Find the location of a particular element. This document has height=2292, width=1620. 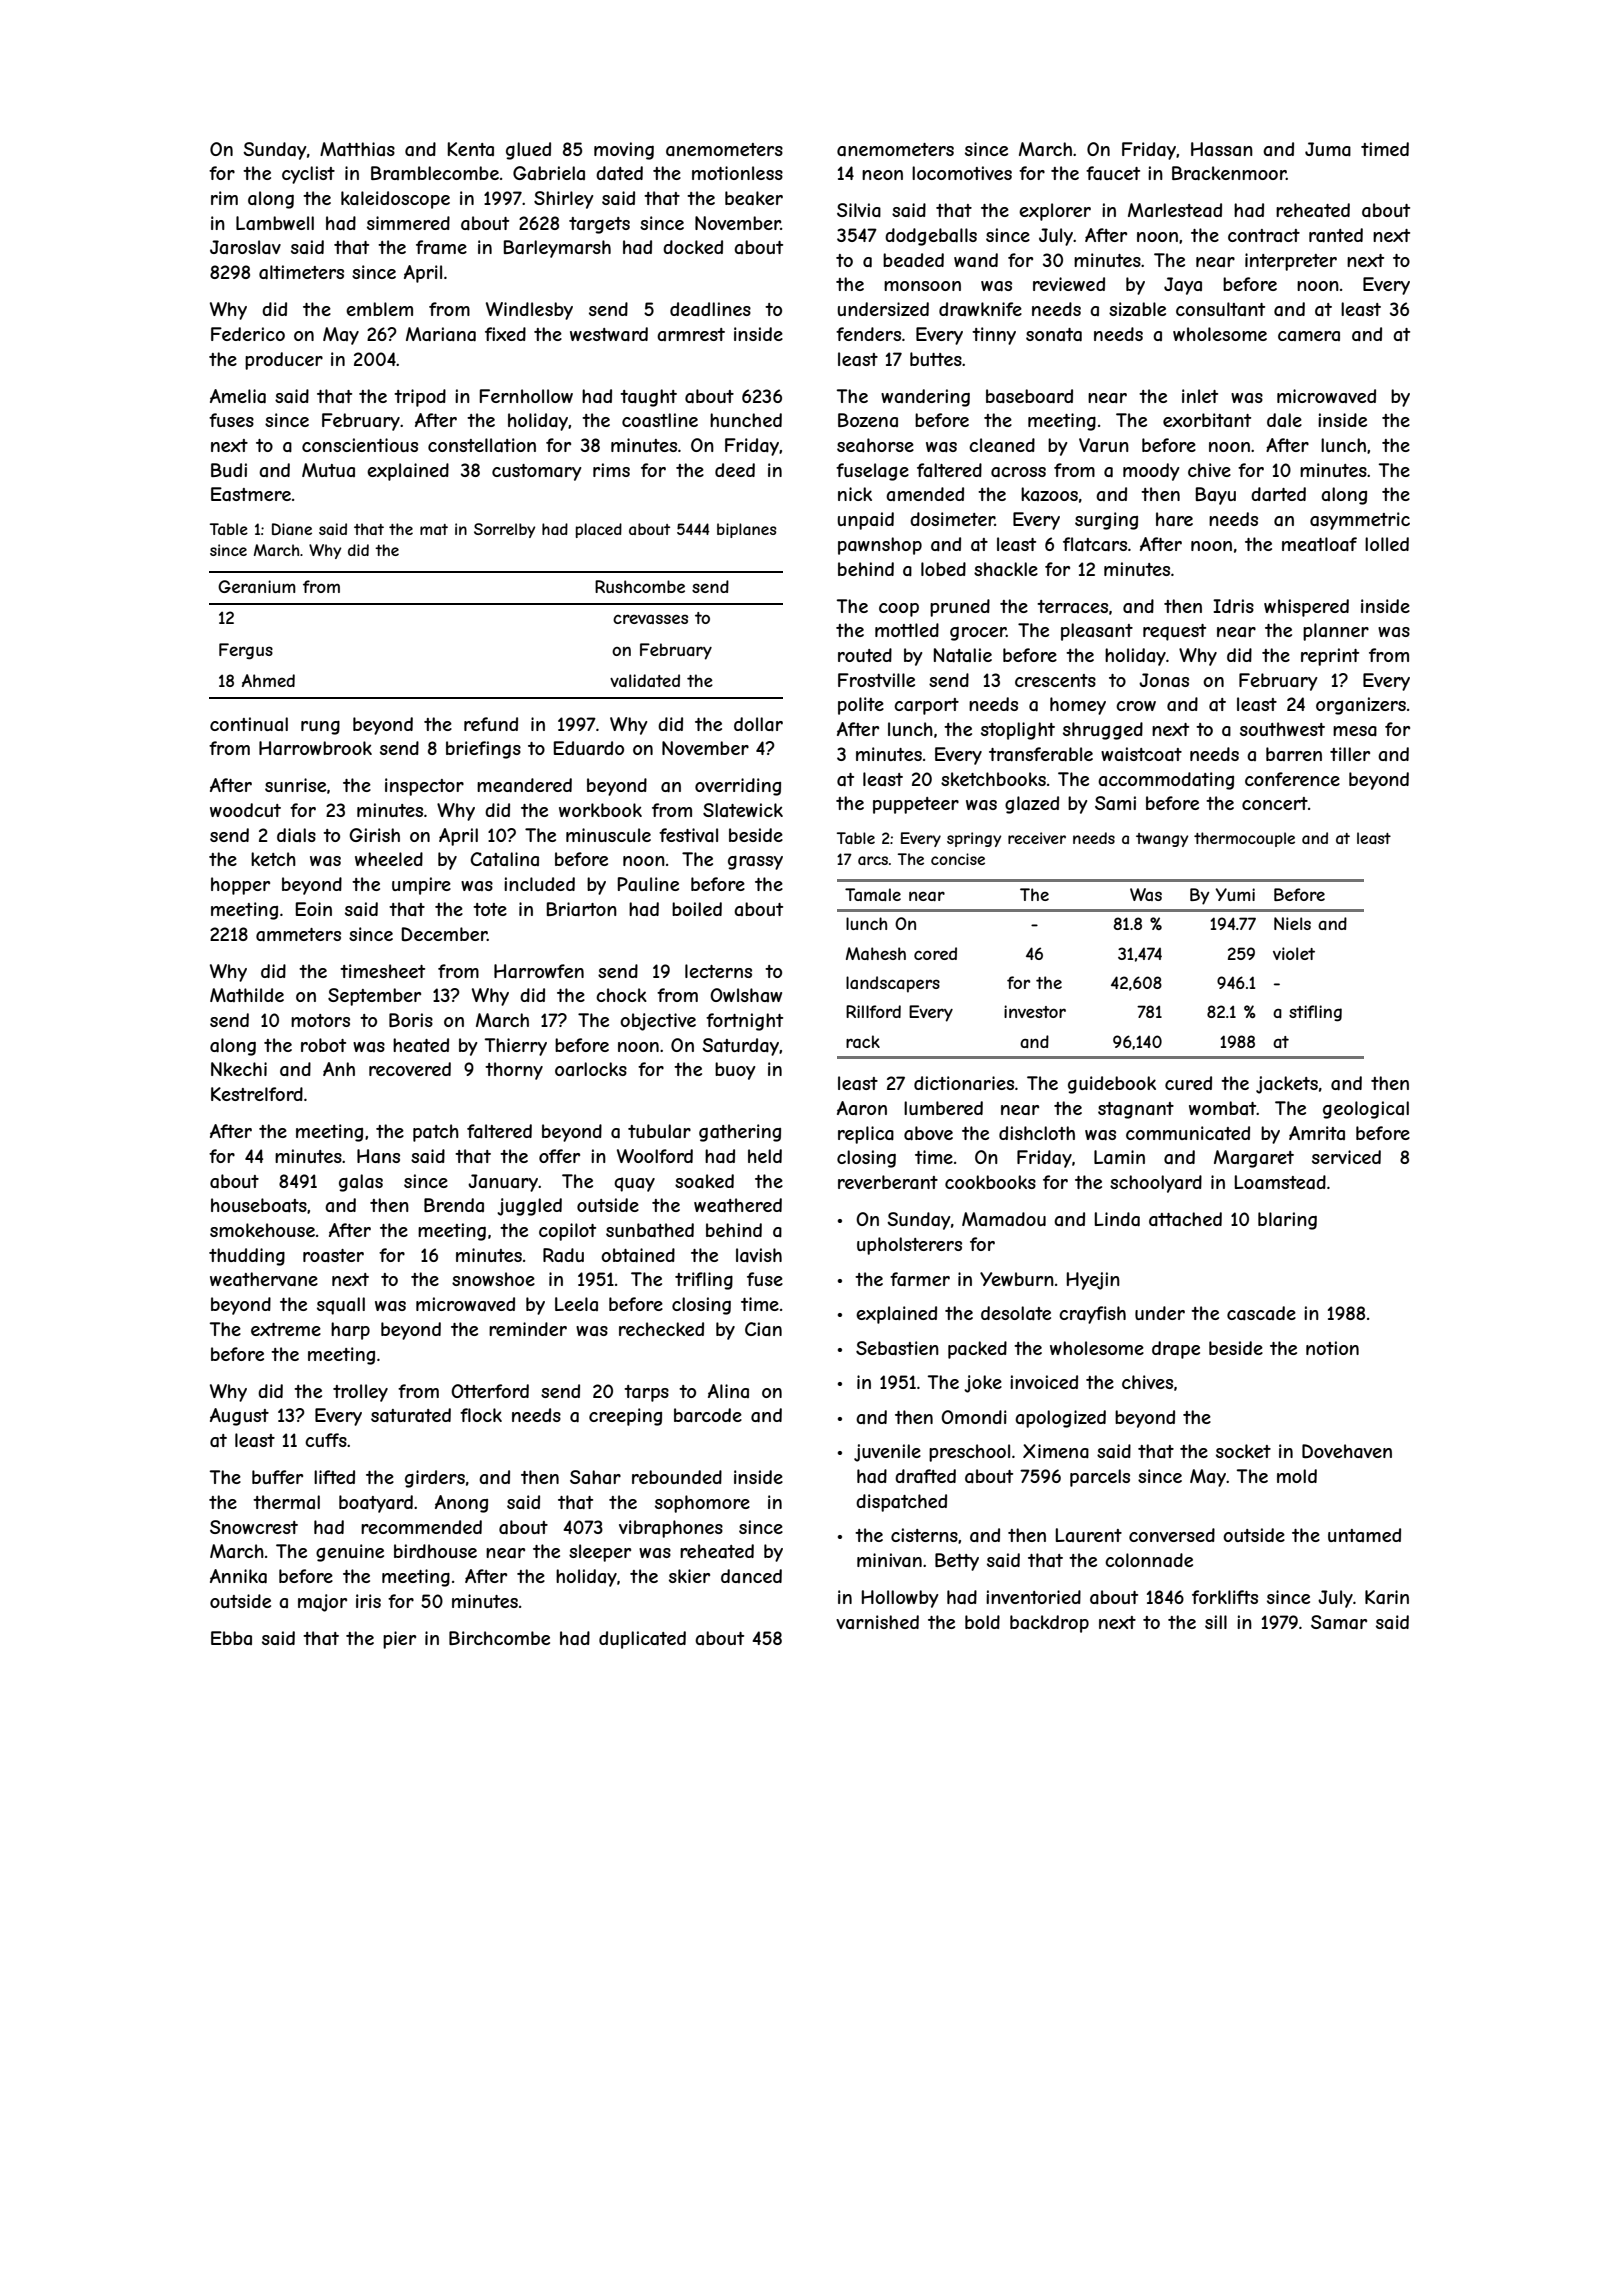

fixed is located at coordinates (505, 334).
